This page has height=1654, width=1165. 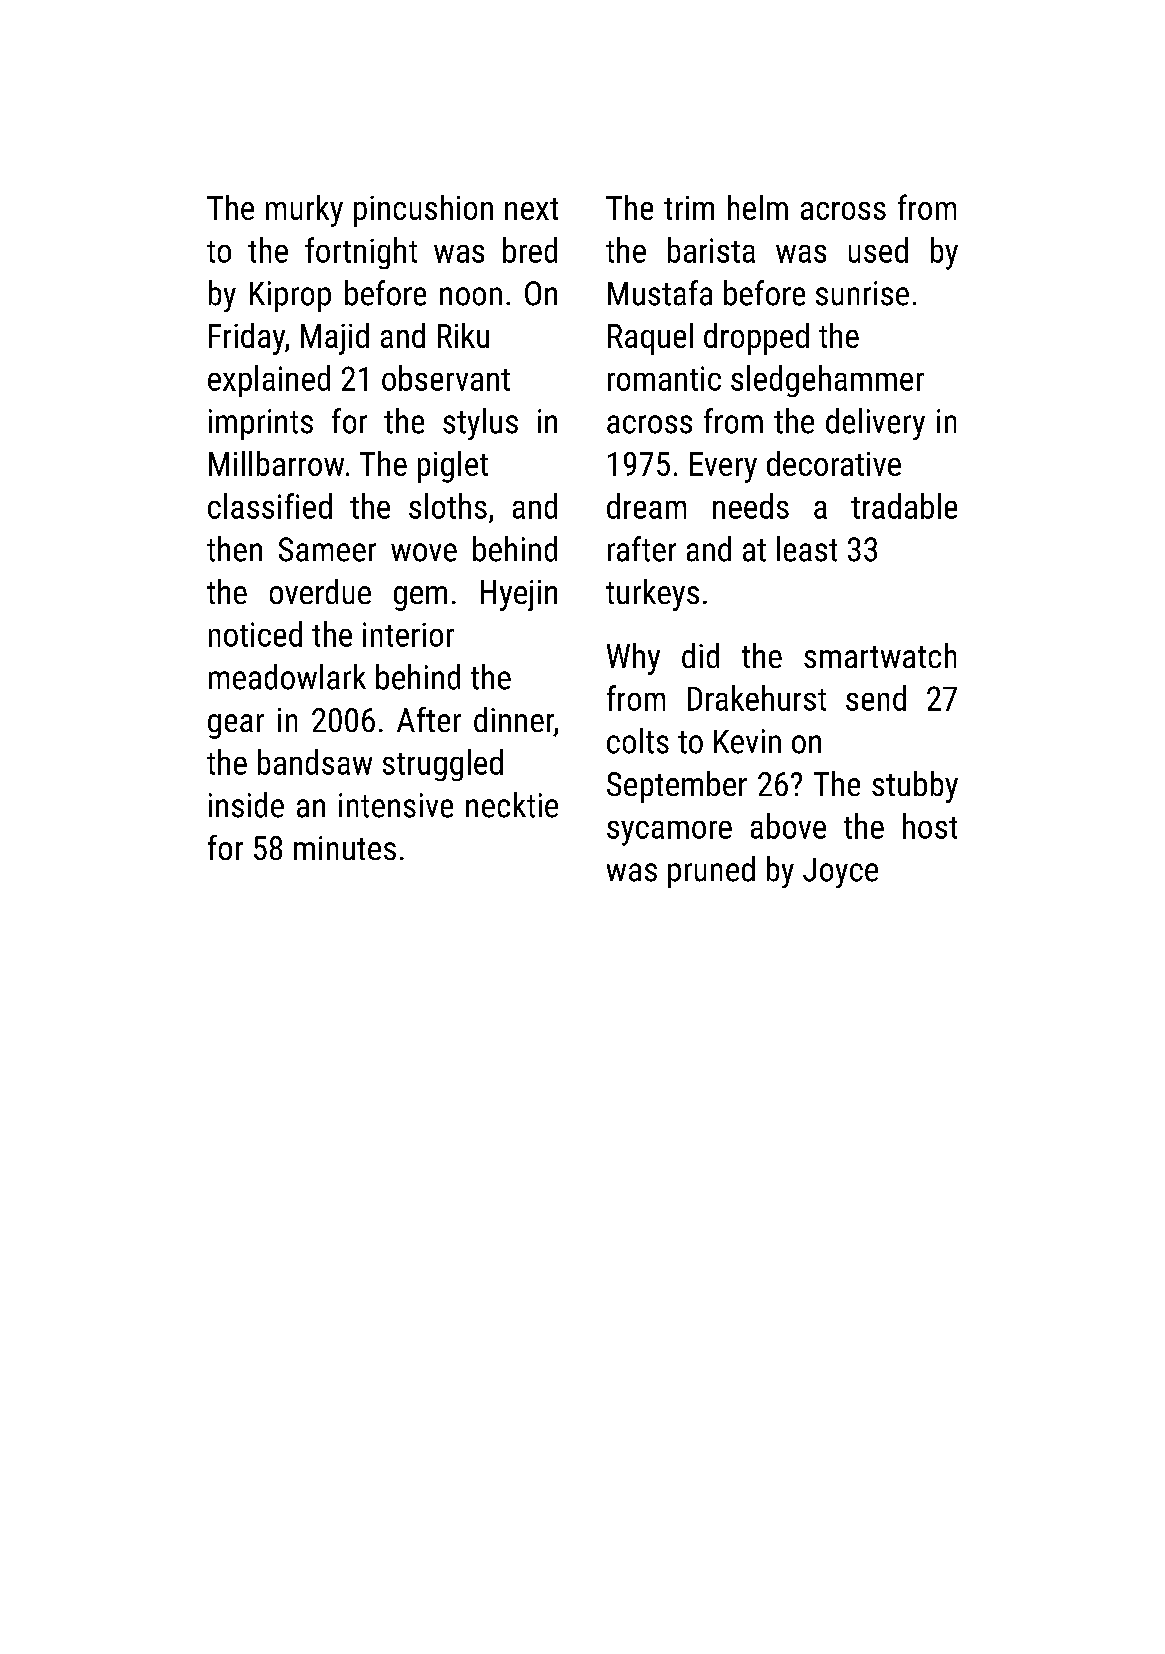 I want to click on minutes, so click(x=345, y=848).
